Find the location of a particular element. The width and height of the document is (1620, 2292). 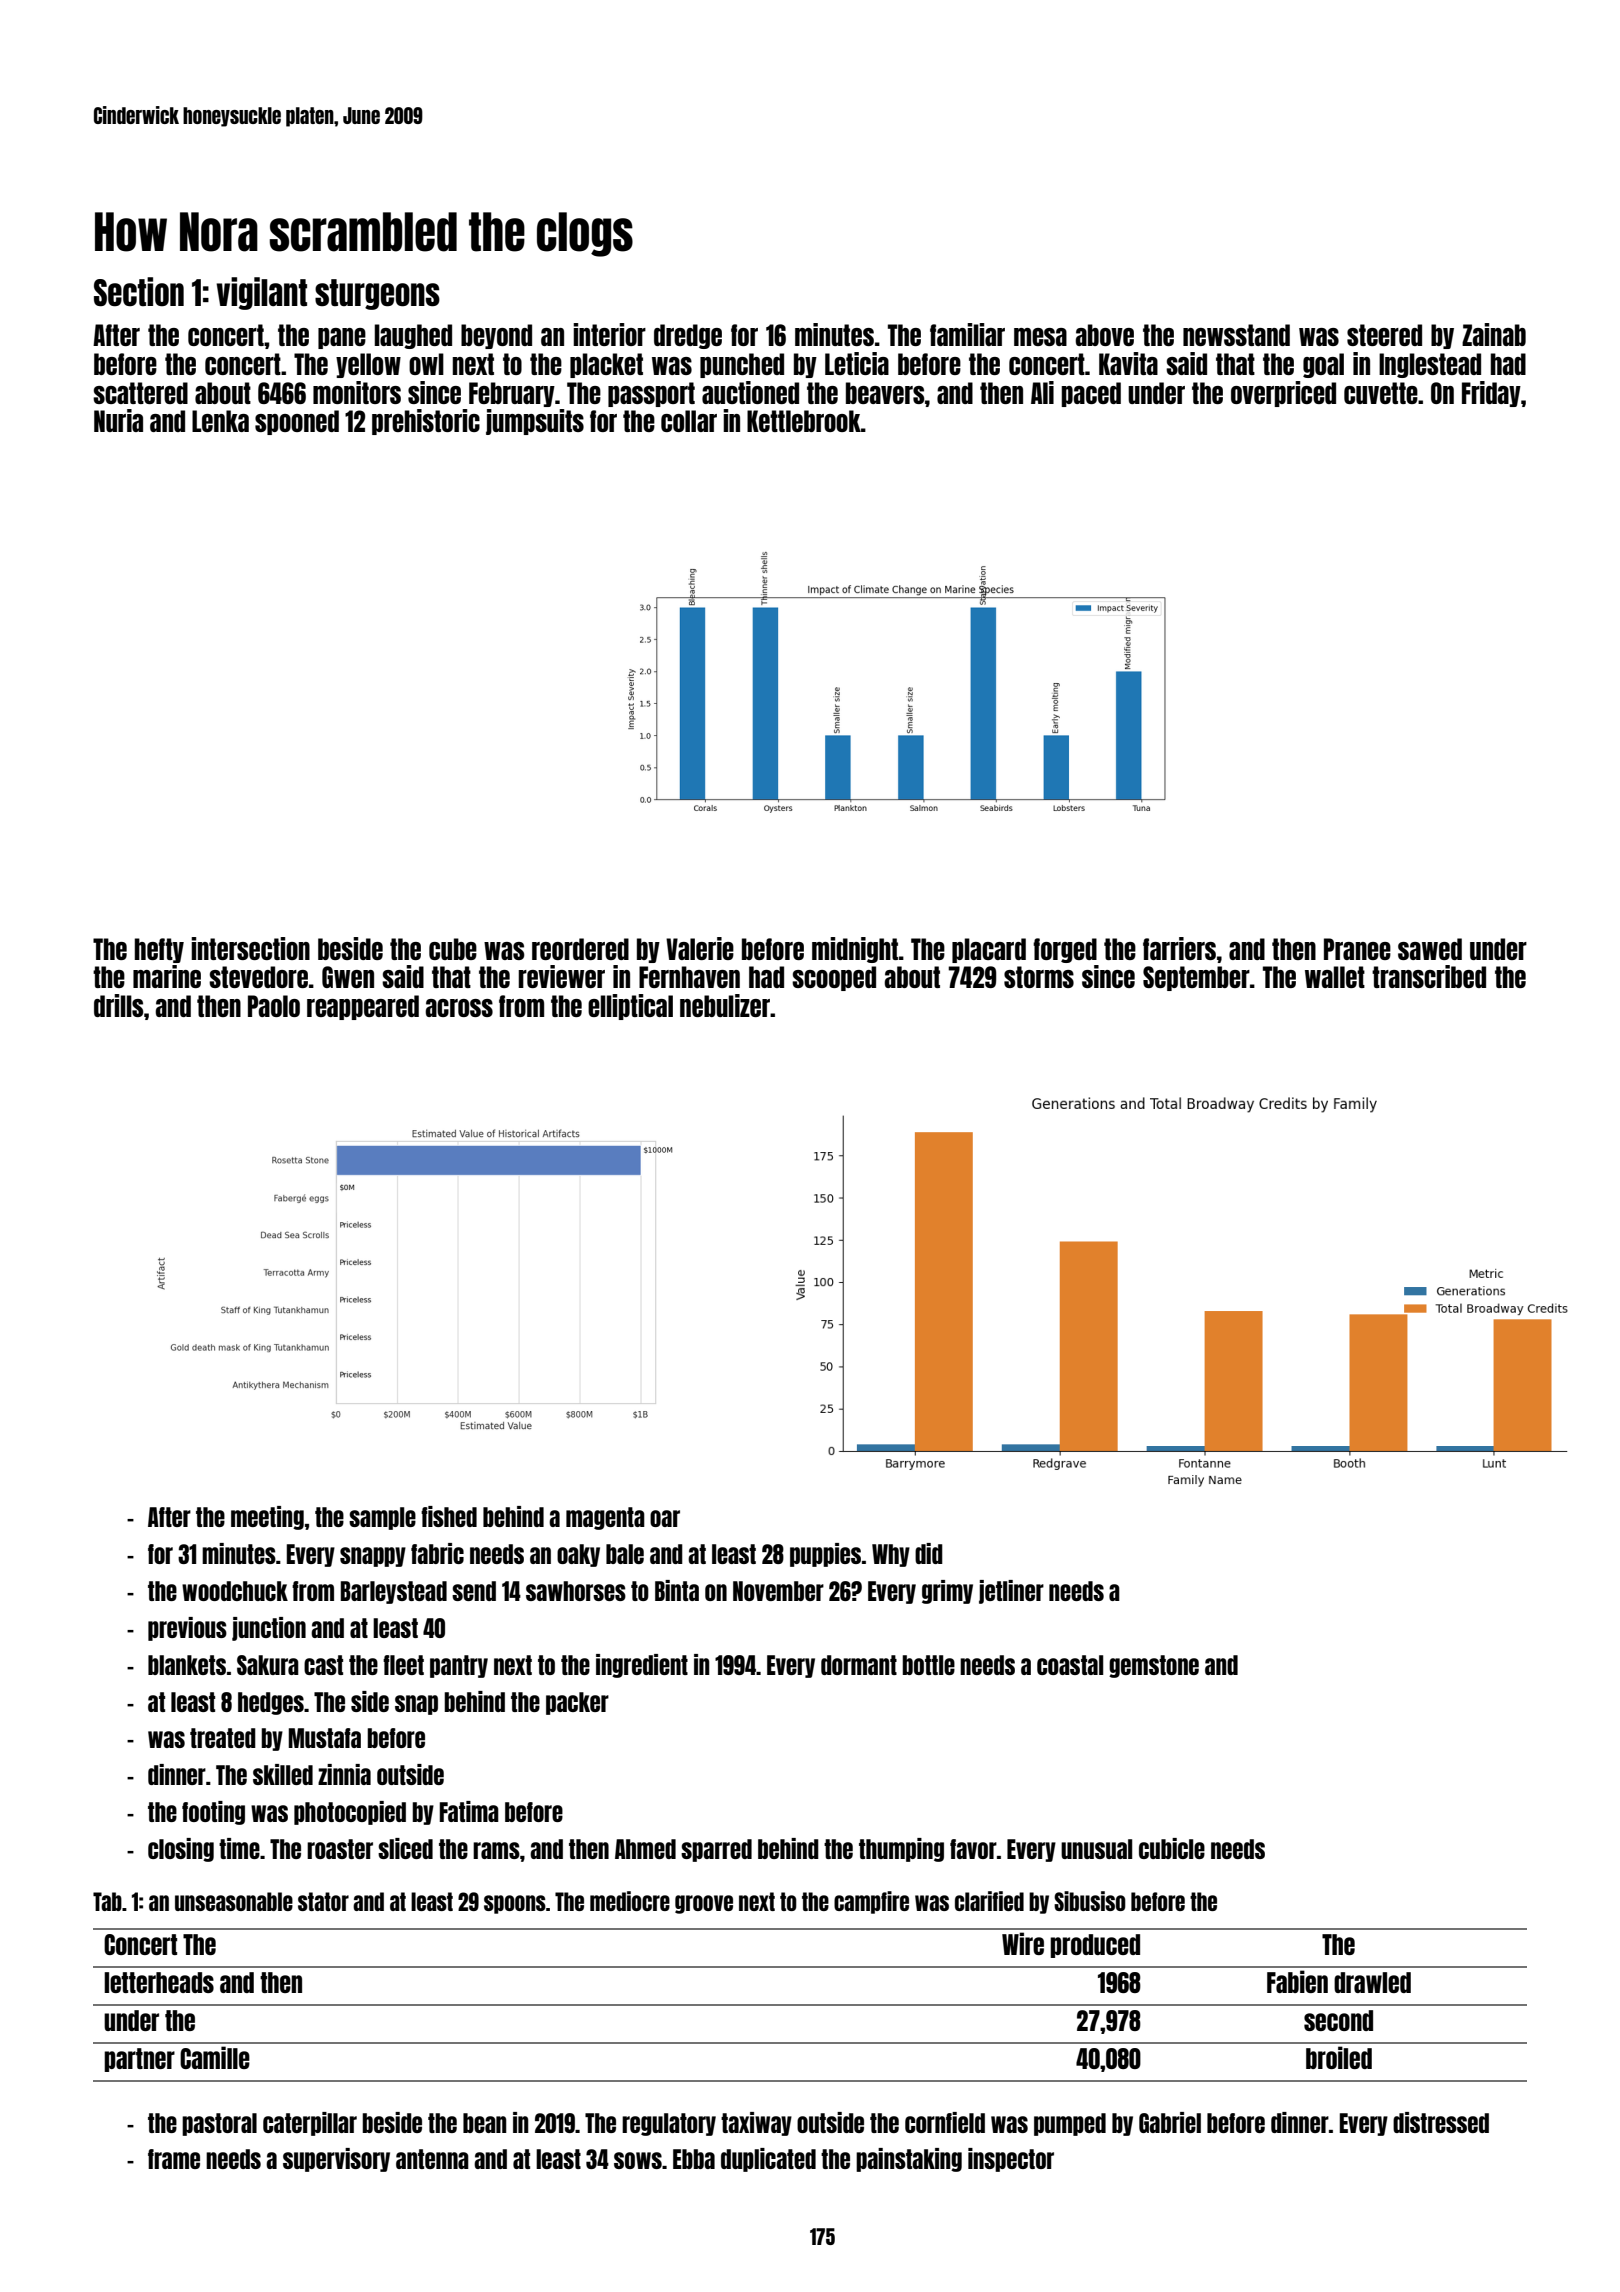

inspector is located at coordinates (1011, 2160).
